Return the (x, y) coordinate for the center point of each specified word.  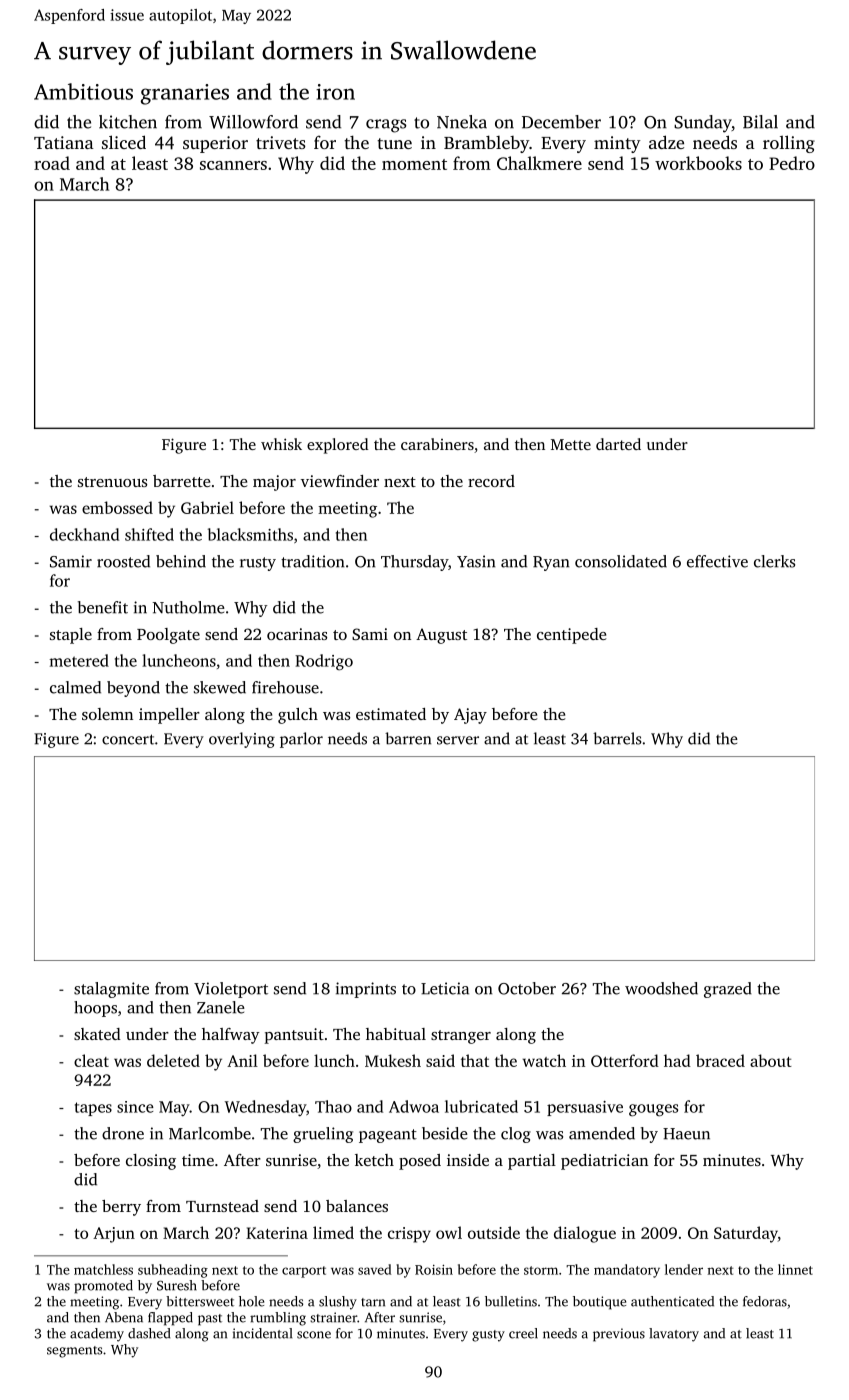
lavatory (674, 1335)
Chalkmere (539, 163)
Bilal (760, 122)
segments (74, 1352)
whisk (281, 444)
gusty (488, 1336)
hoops (95, 1009)
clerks (774, 561)
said (440, 1060)
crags (386, 126)
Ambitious (83, 91)
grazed (728, 990)
